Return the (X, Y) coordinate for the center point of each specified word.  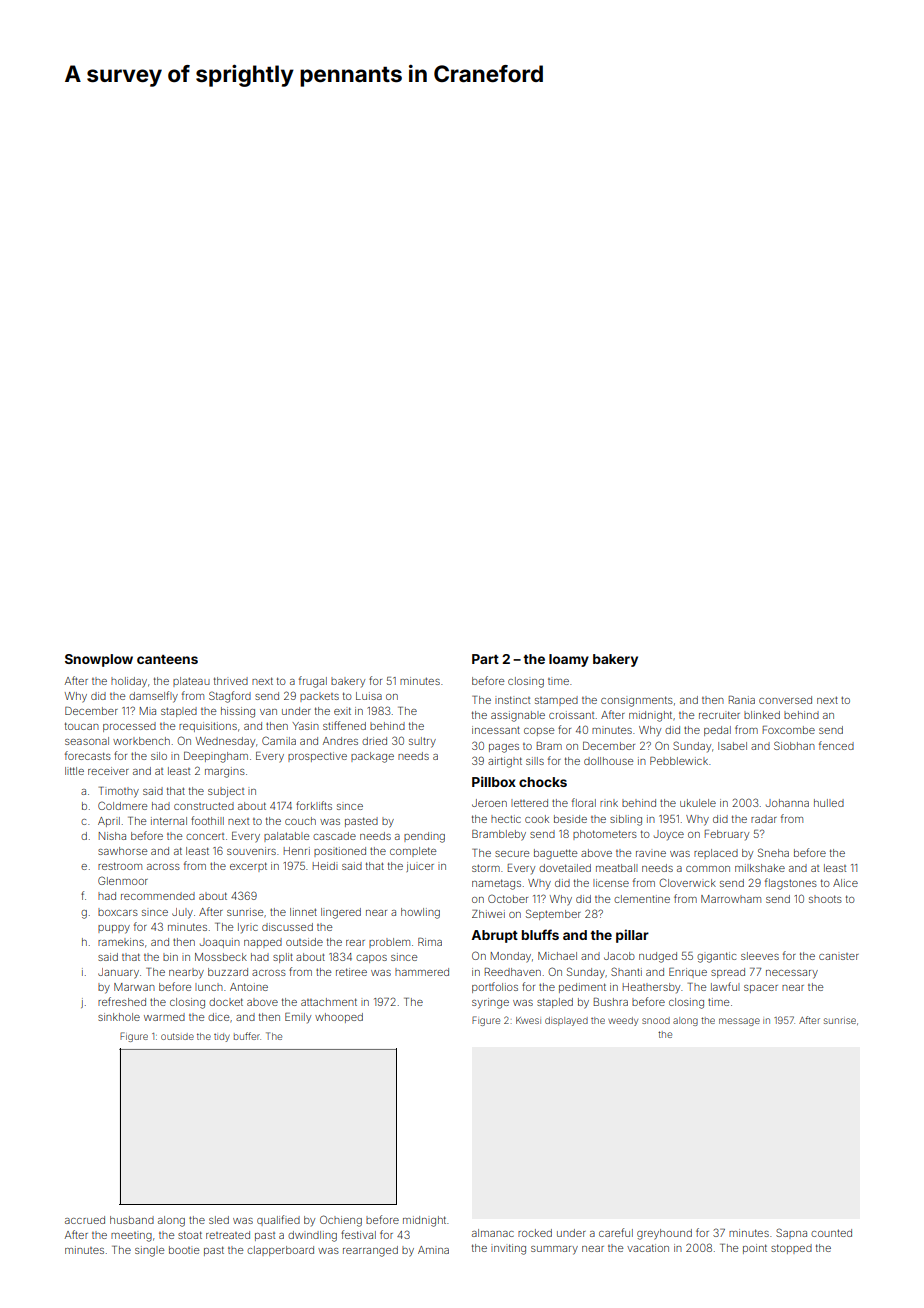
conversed (785, 700)
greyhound (664, 1234)
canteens (167, 659)
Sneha (773, 852)
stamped (556, 701)
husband (132, 1220)
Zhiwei (488, 914)
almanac (493, 1233)
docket (226, 1002)
